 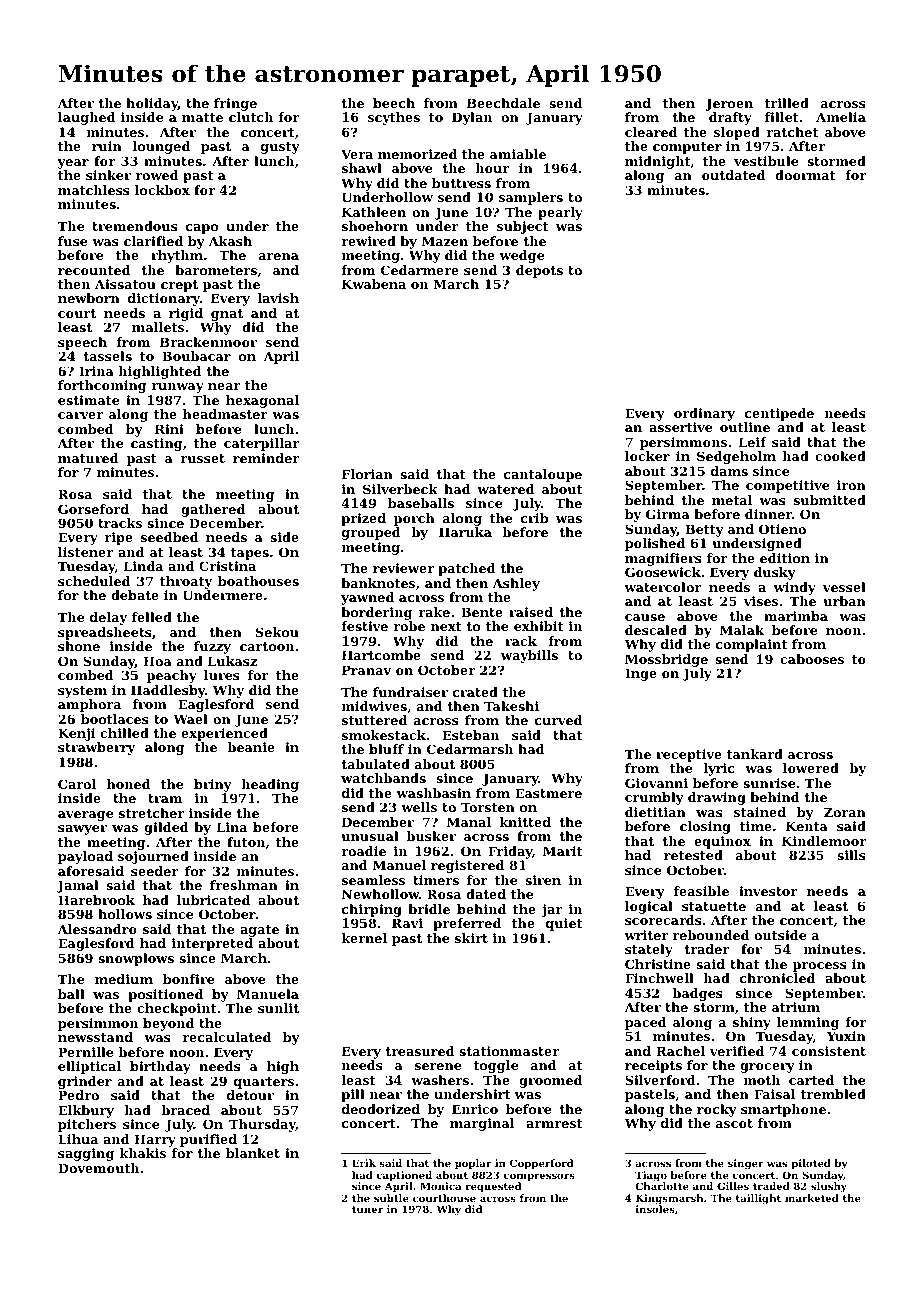 I want to click on sunrise, so click(x=769, y=783).
